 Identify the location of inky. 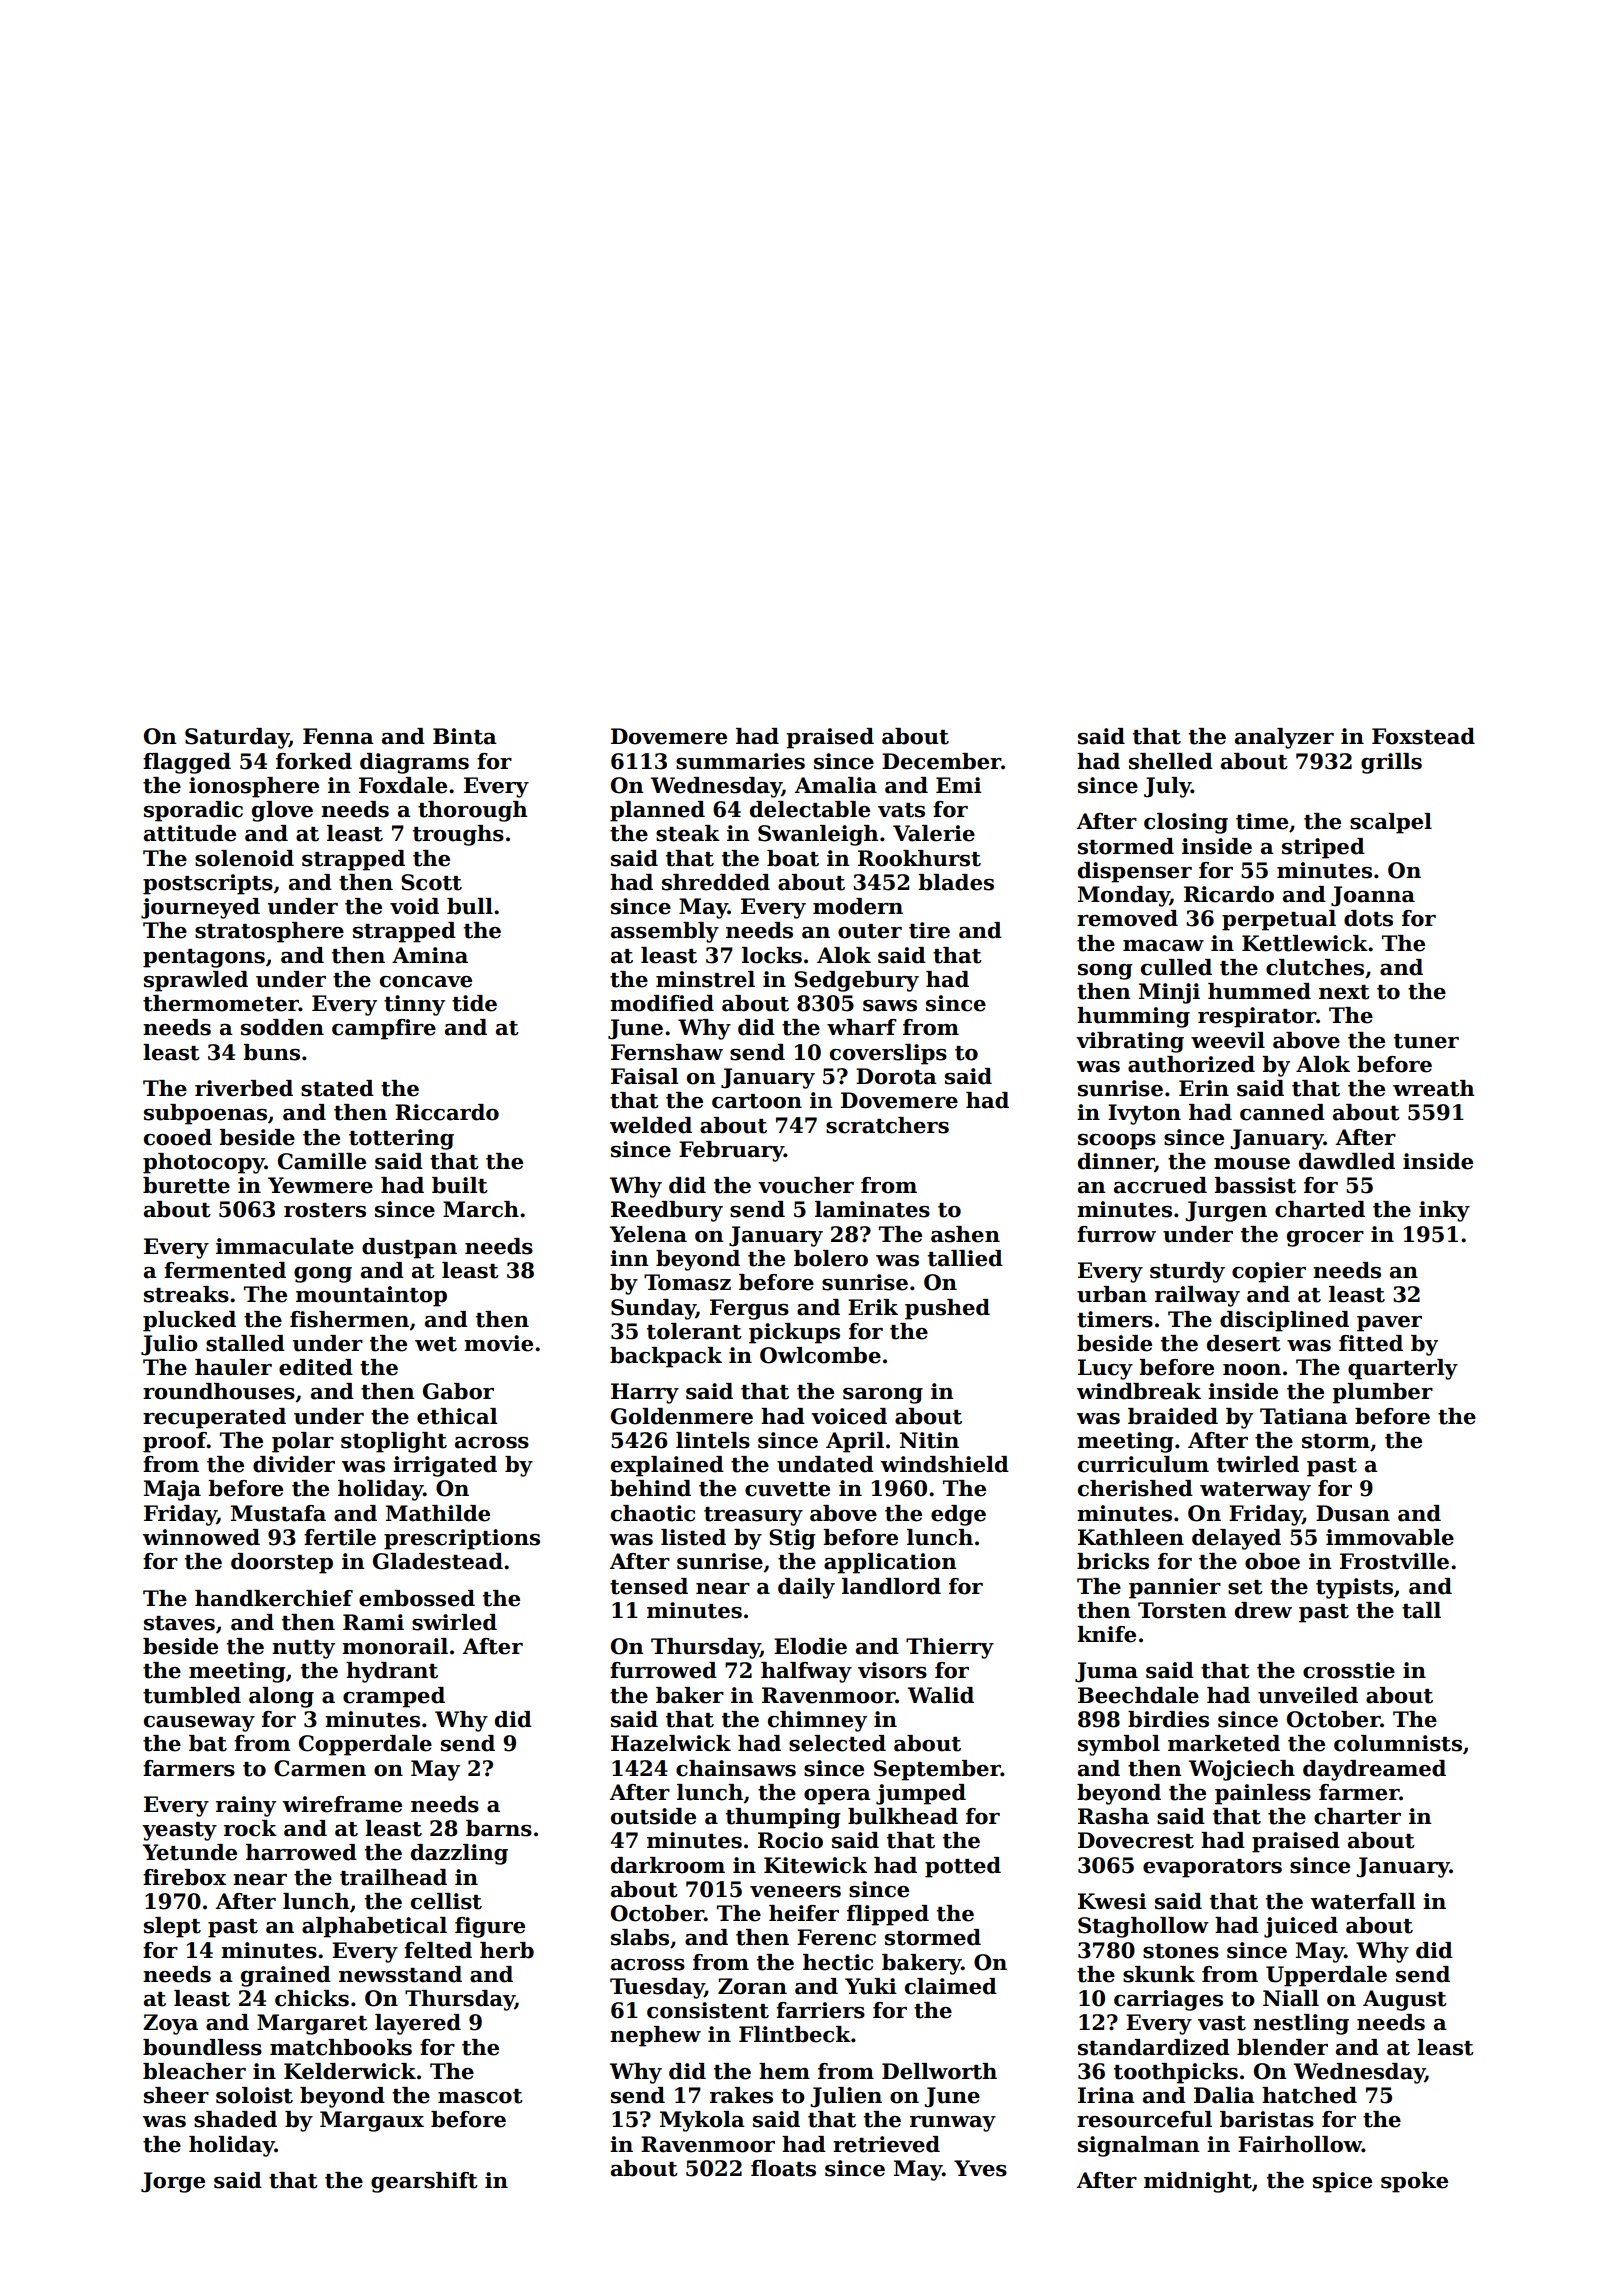
(1444, 1211).
